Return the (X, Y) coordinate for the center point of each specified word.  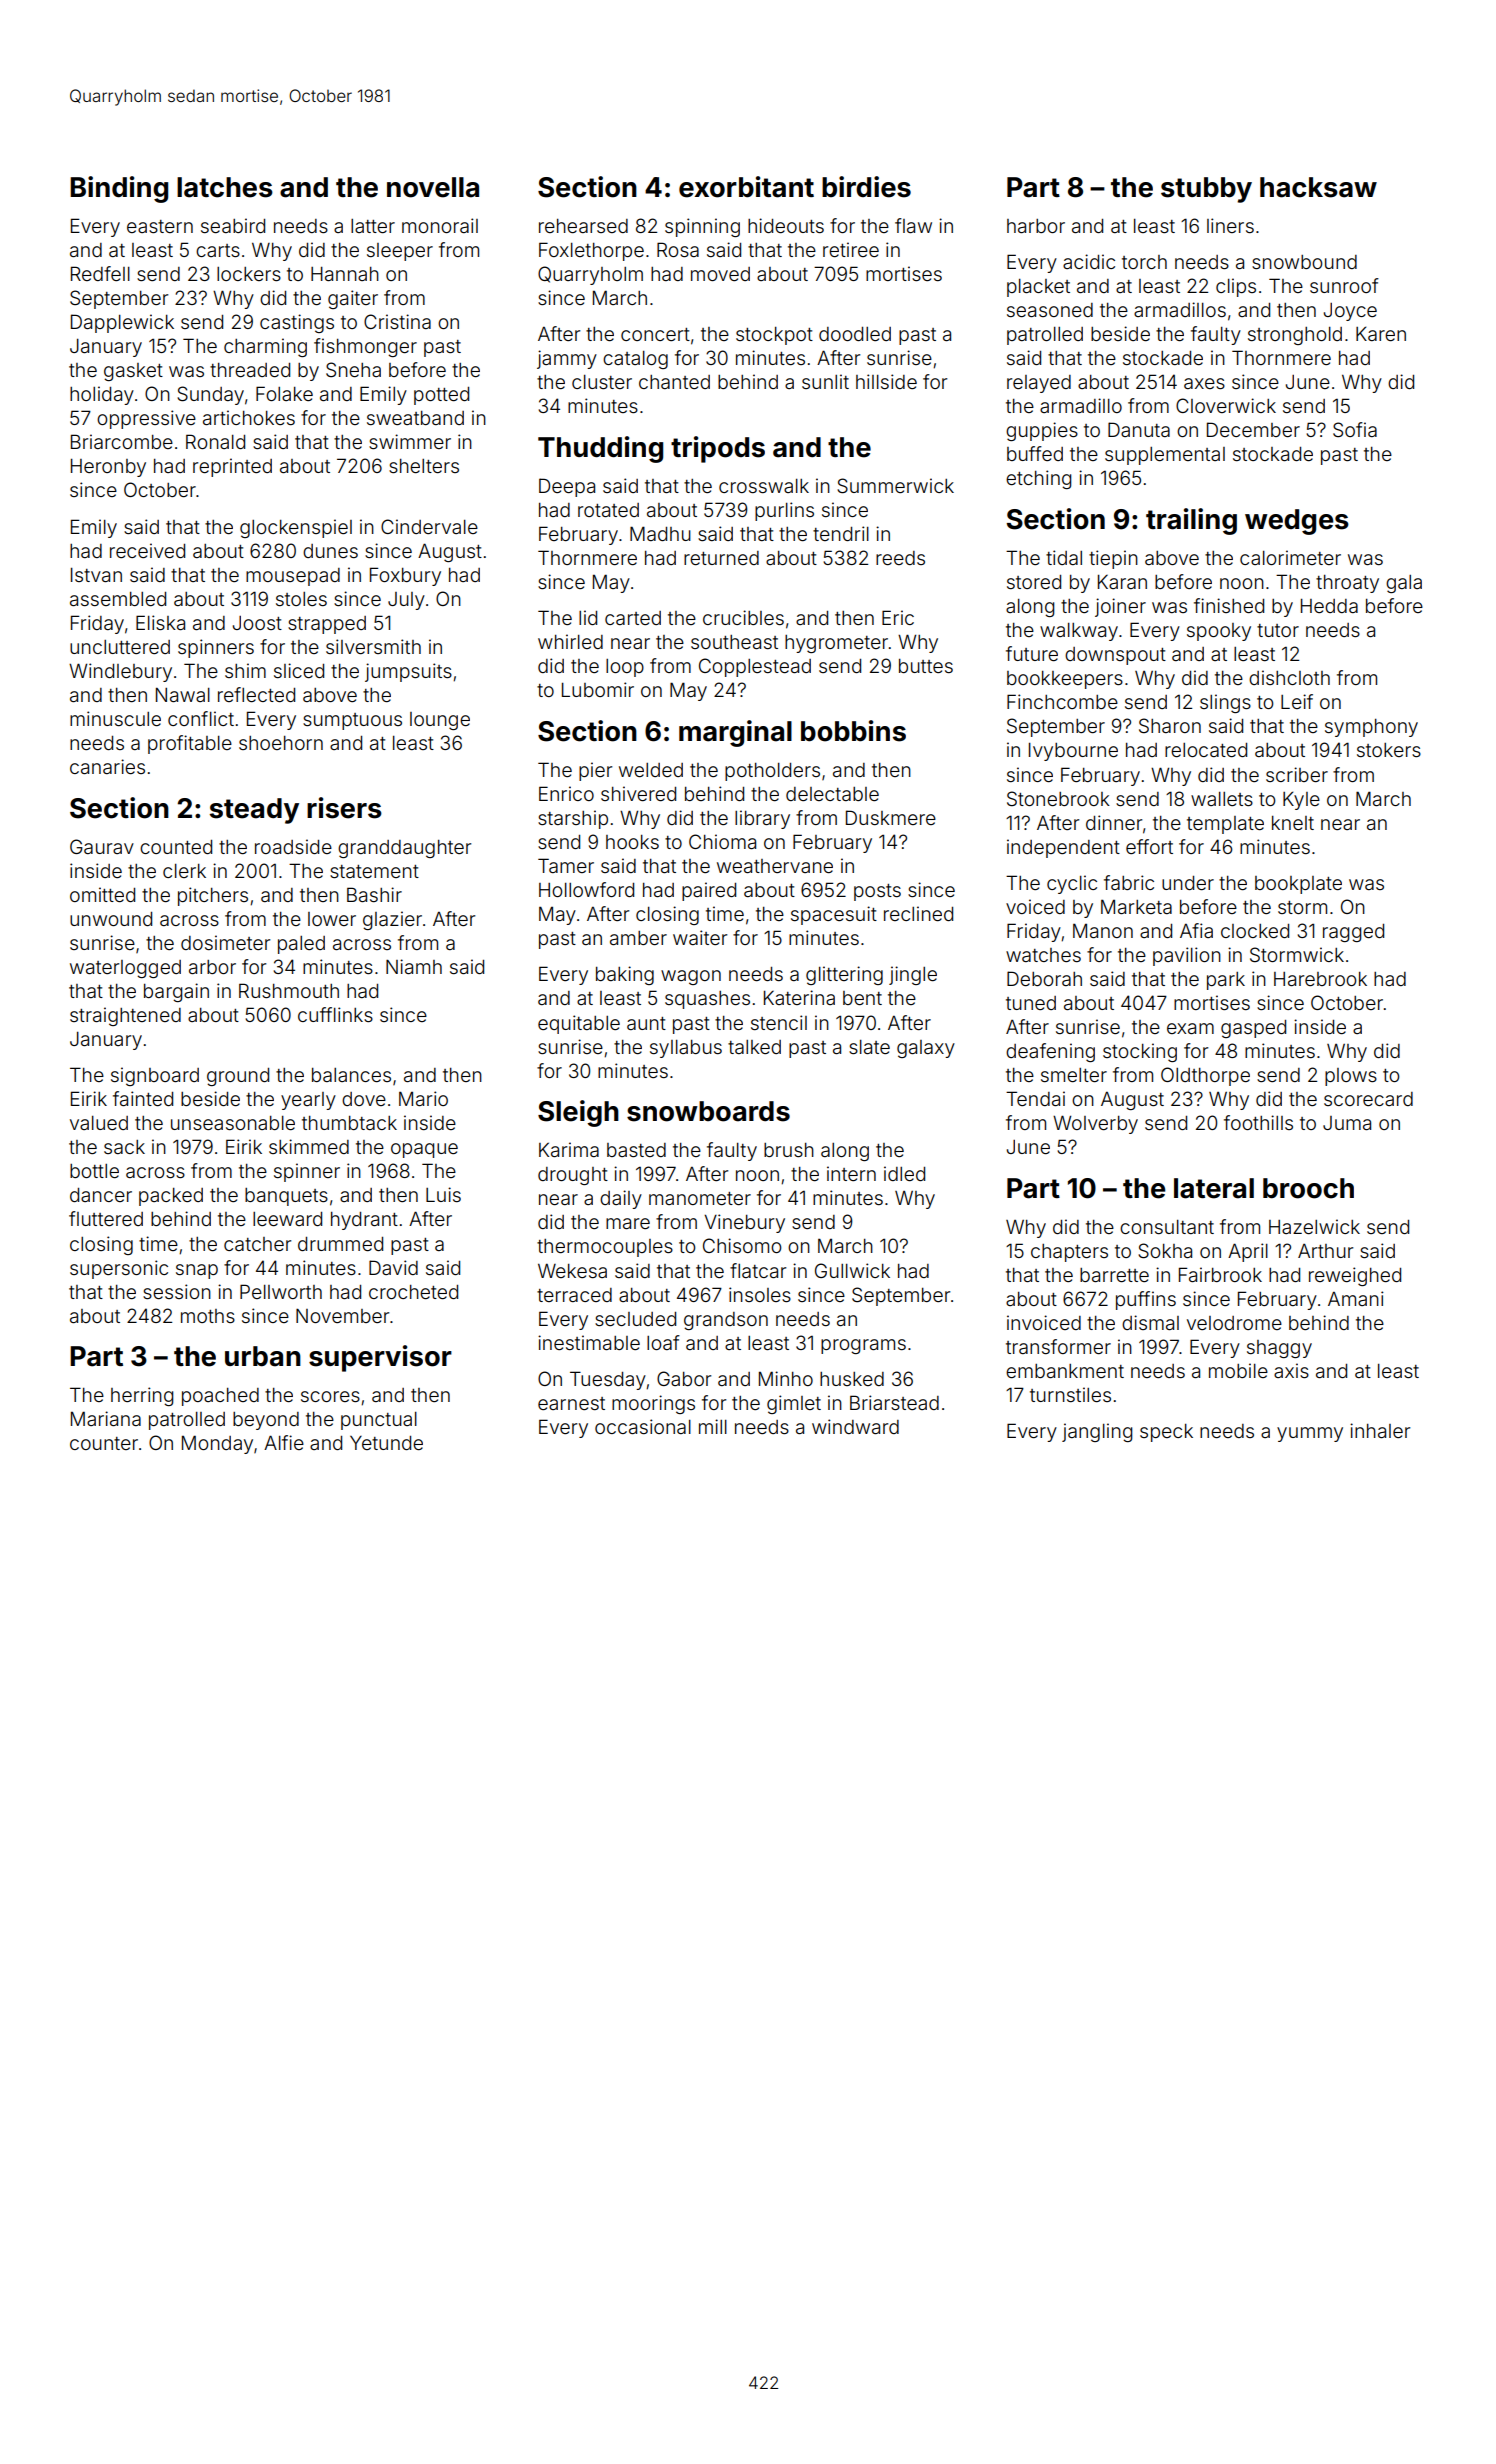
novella (433, 187)
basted (636, 1150)
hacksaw (1318, 187)
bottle (94, 1171)
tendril (841, 533)
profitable (190, 744)
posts (877, 892)
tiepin (1113, 559)
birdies (866, 187)
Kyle (1301, 801)
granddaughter (404, 849)
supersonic (119, 1269)
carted (633, 618)
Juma (1347, 1123)
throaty (1347, 584)
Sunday (210, 395)
